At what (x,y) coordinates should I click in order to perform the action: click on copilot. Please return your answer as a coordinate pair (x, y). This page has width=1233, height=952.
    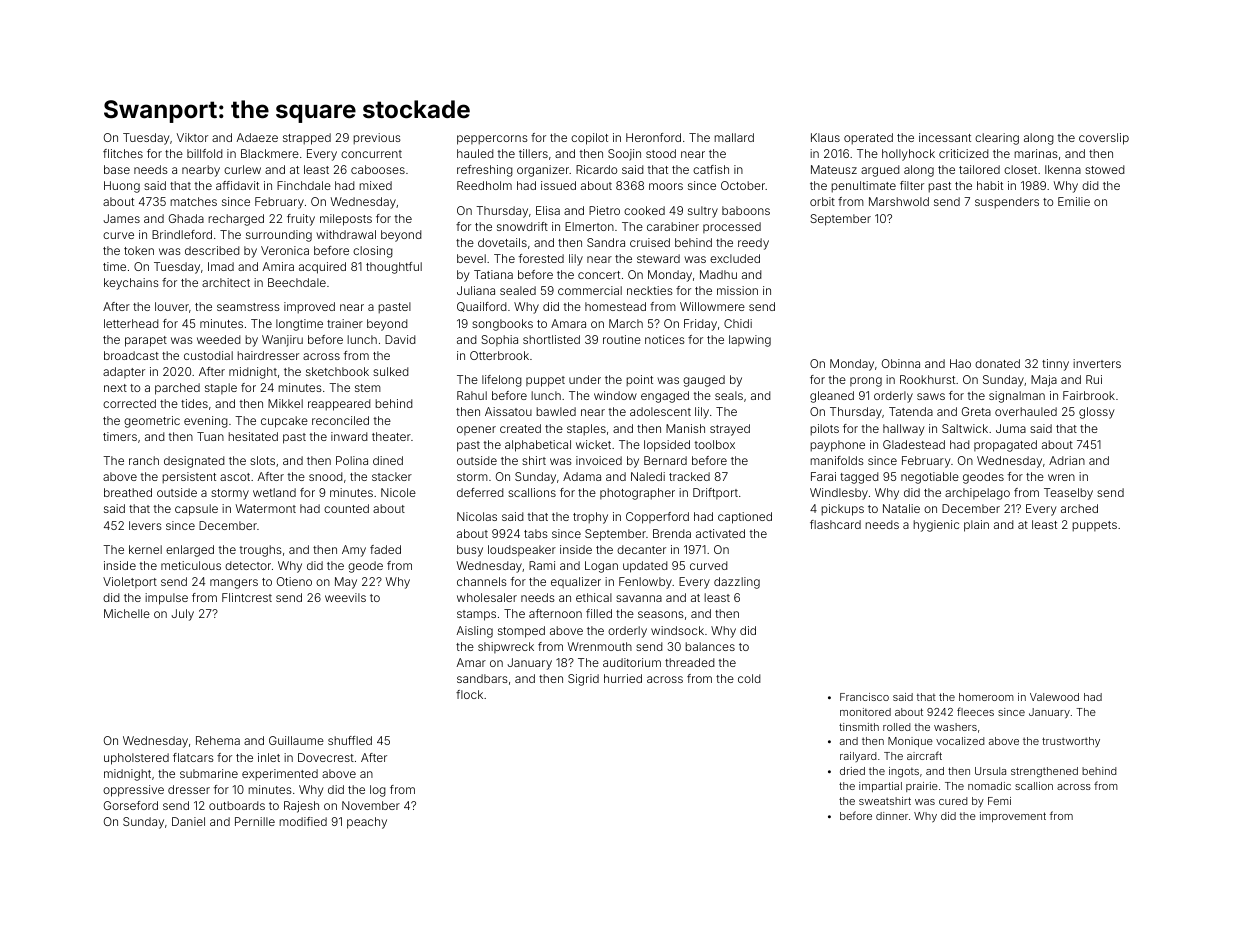
    Looking at the image, I should click on (589, 139).
